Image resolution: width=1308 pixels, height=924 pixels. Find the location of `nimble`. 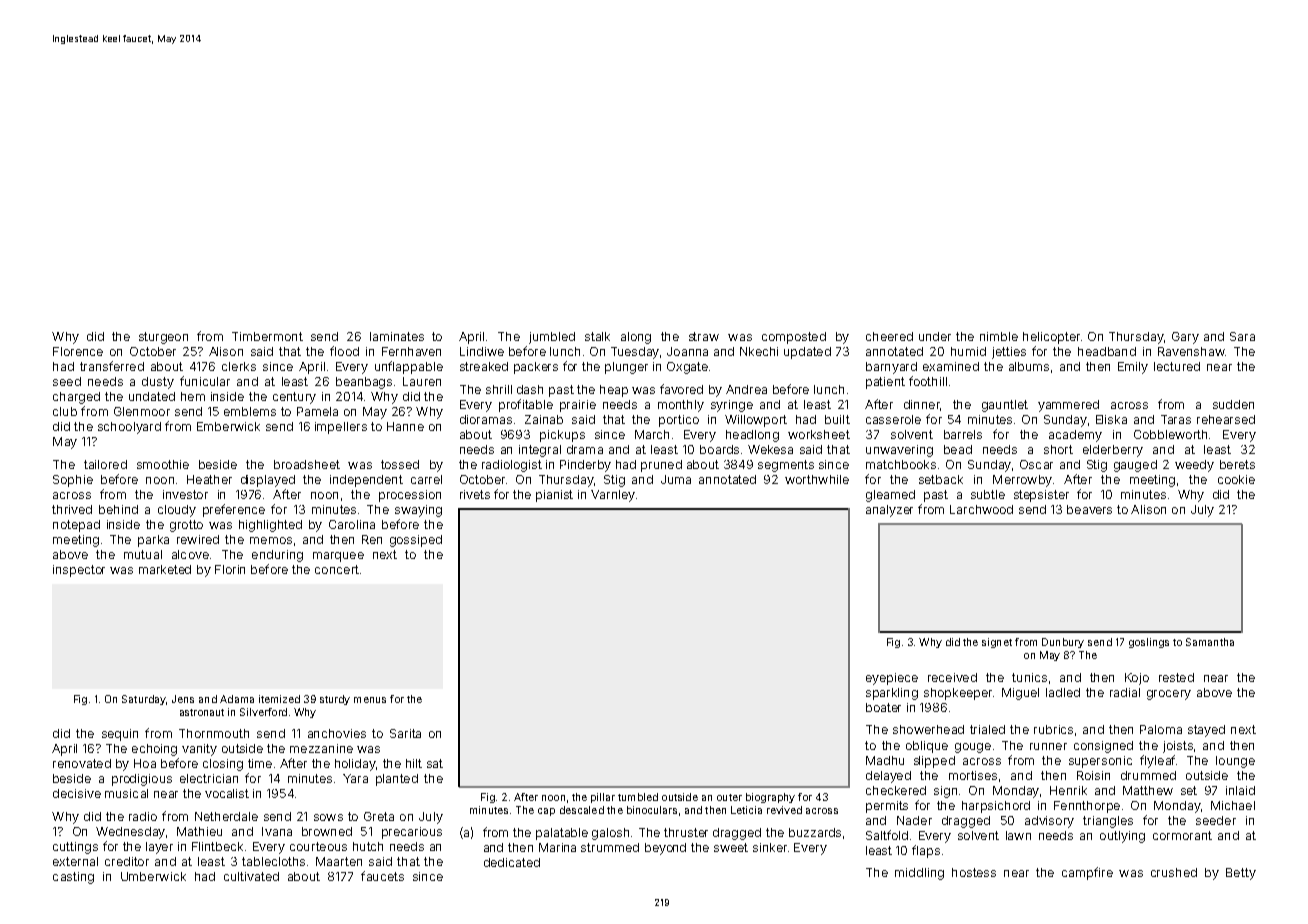

nimble is located at coordinates (999, 336).
